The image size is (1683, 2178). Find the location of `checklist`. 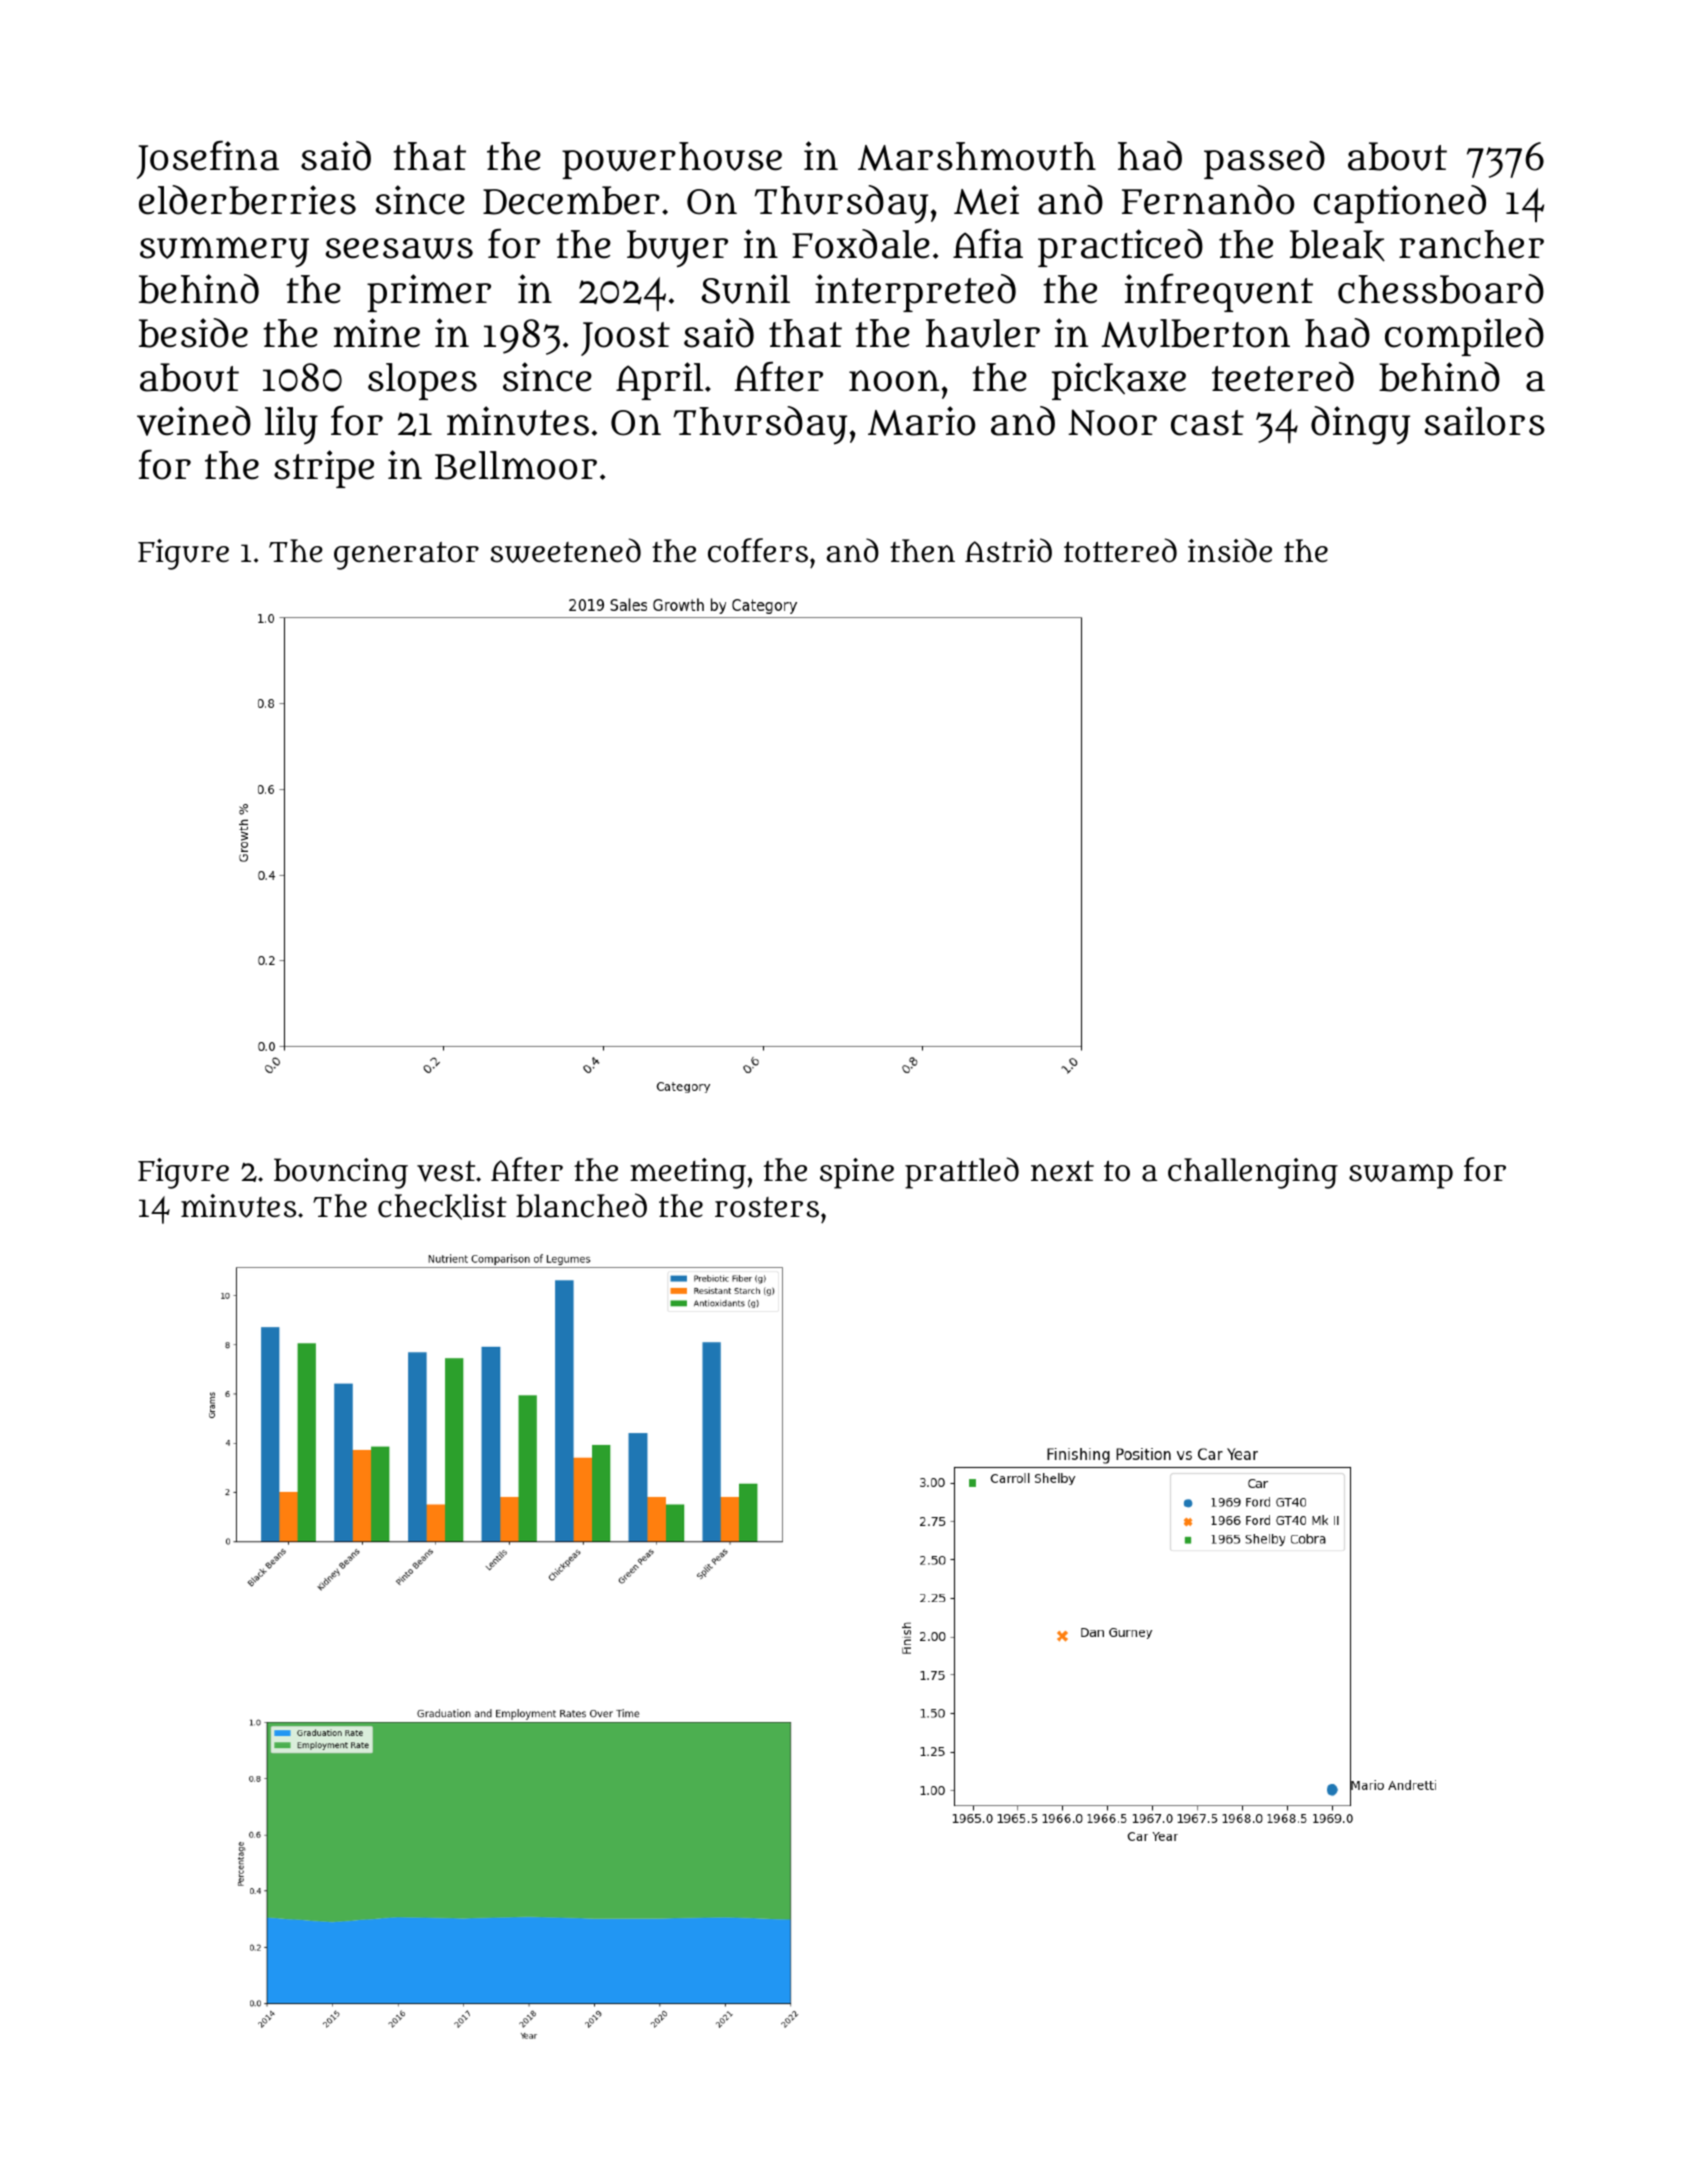

checklist is located at coordinates (442, 1207).
